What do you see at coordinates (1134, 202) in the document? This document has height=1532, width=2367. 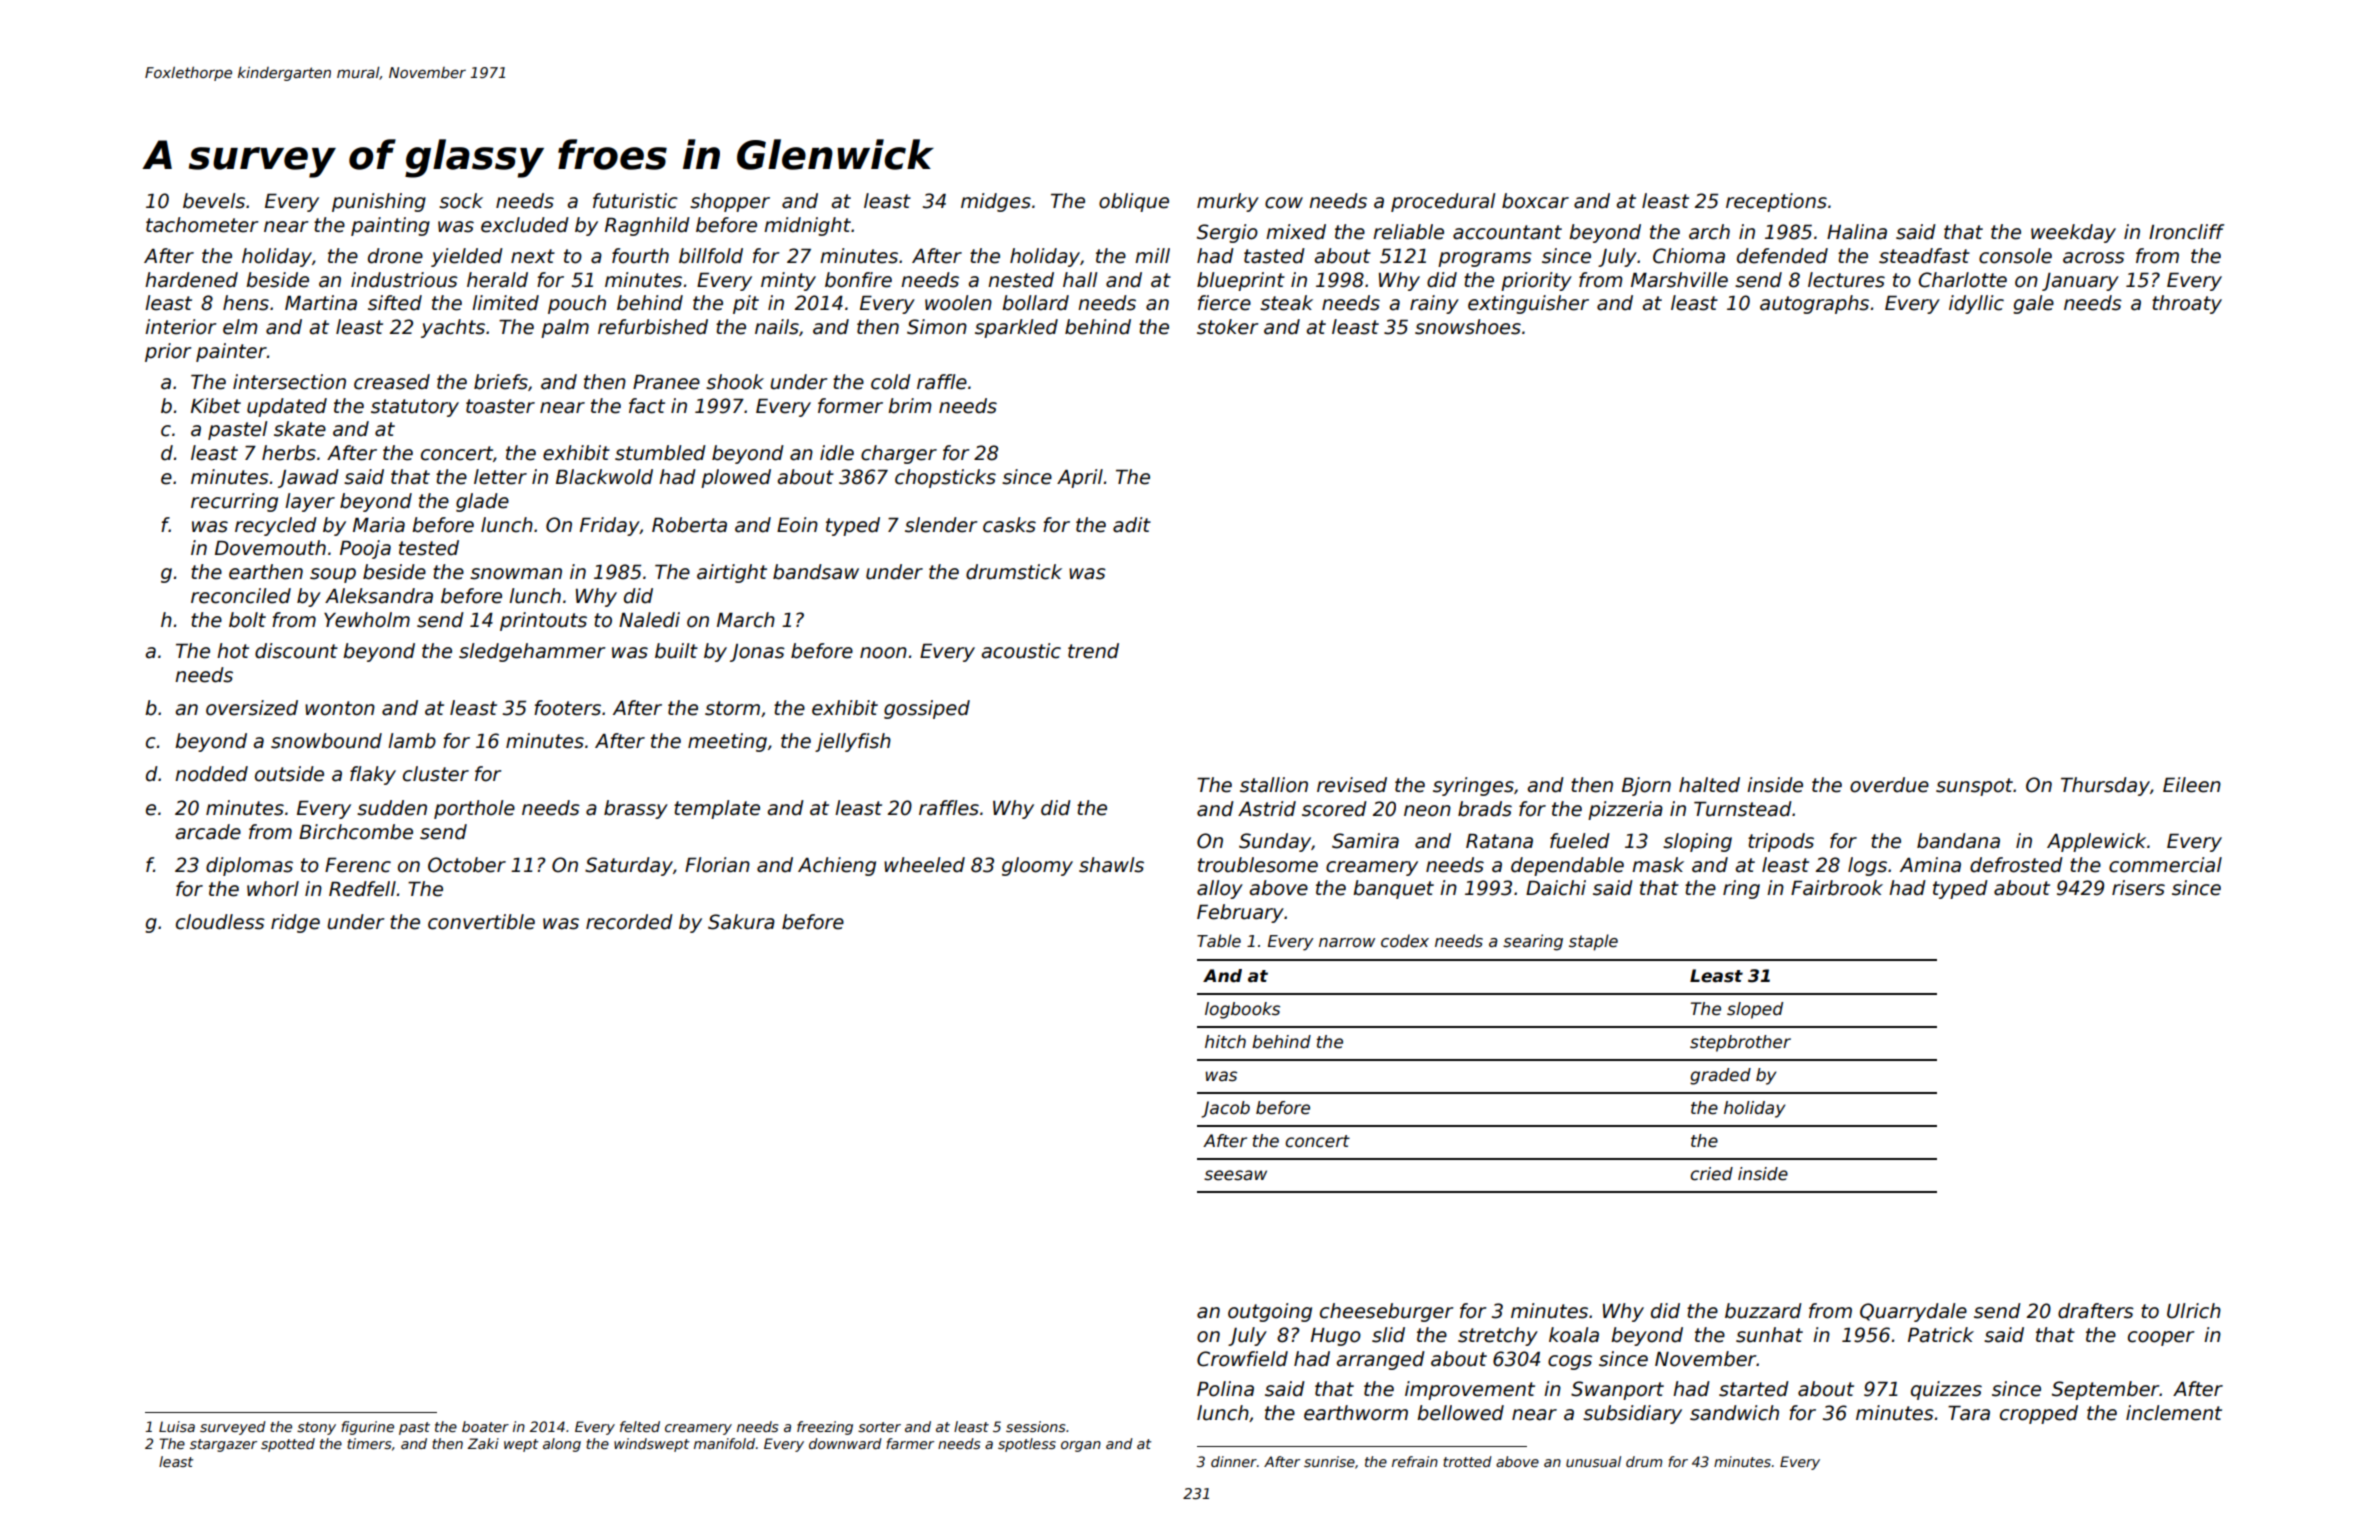 I see `oblique` at bounding box center [1134, 202].
